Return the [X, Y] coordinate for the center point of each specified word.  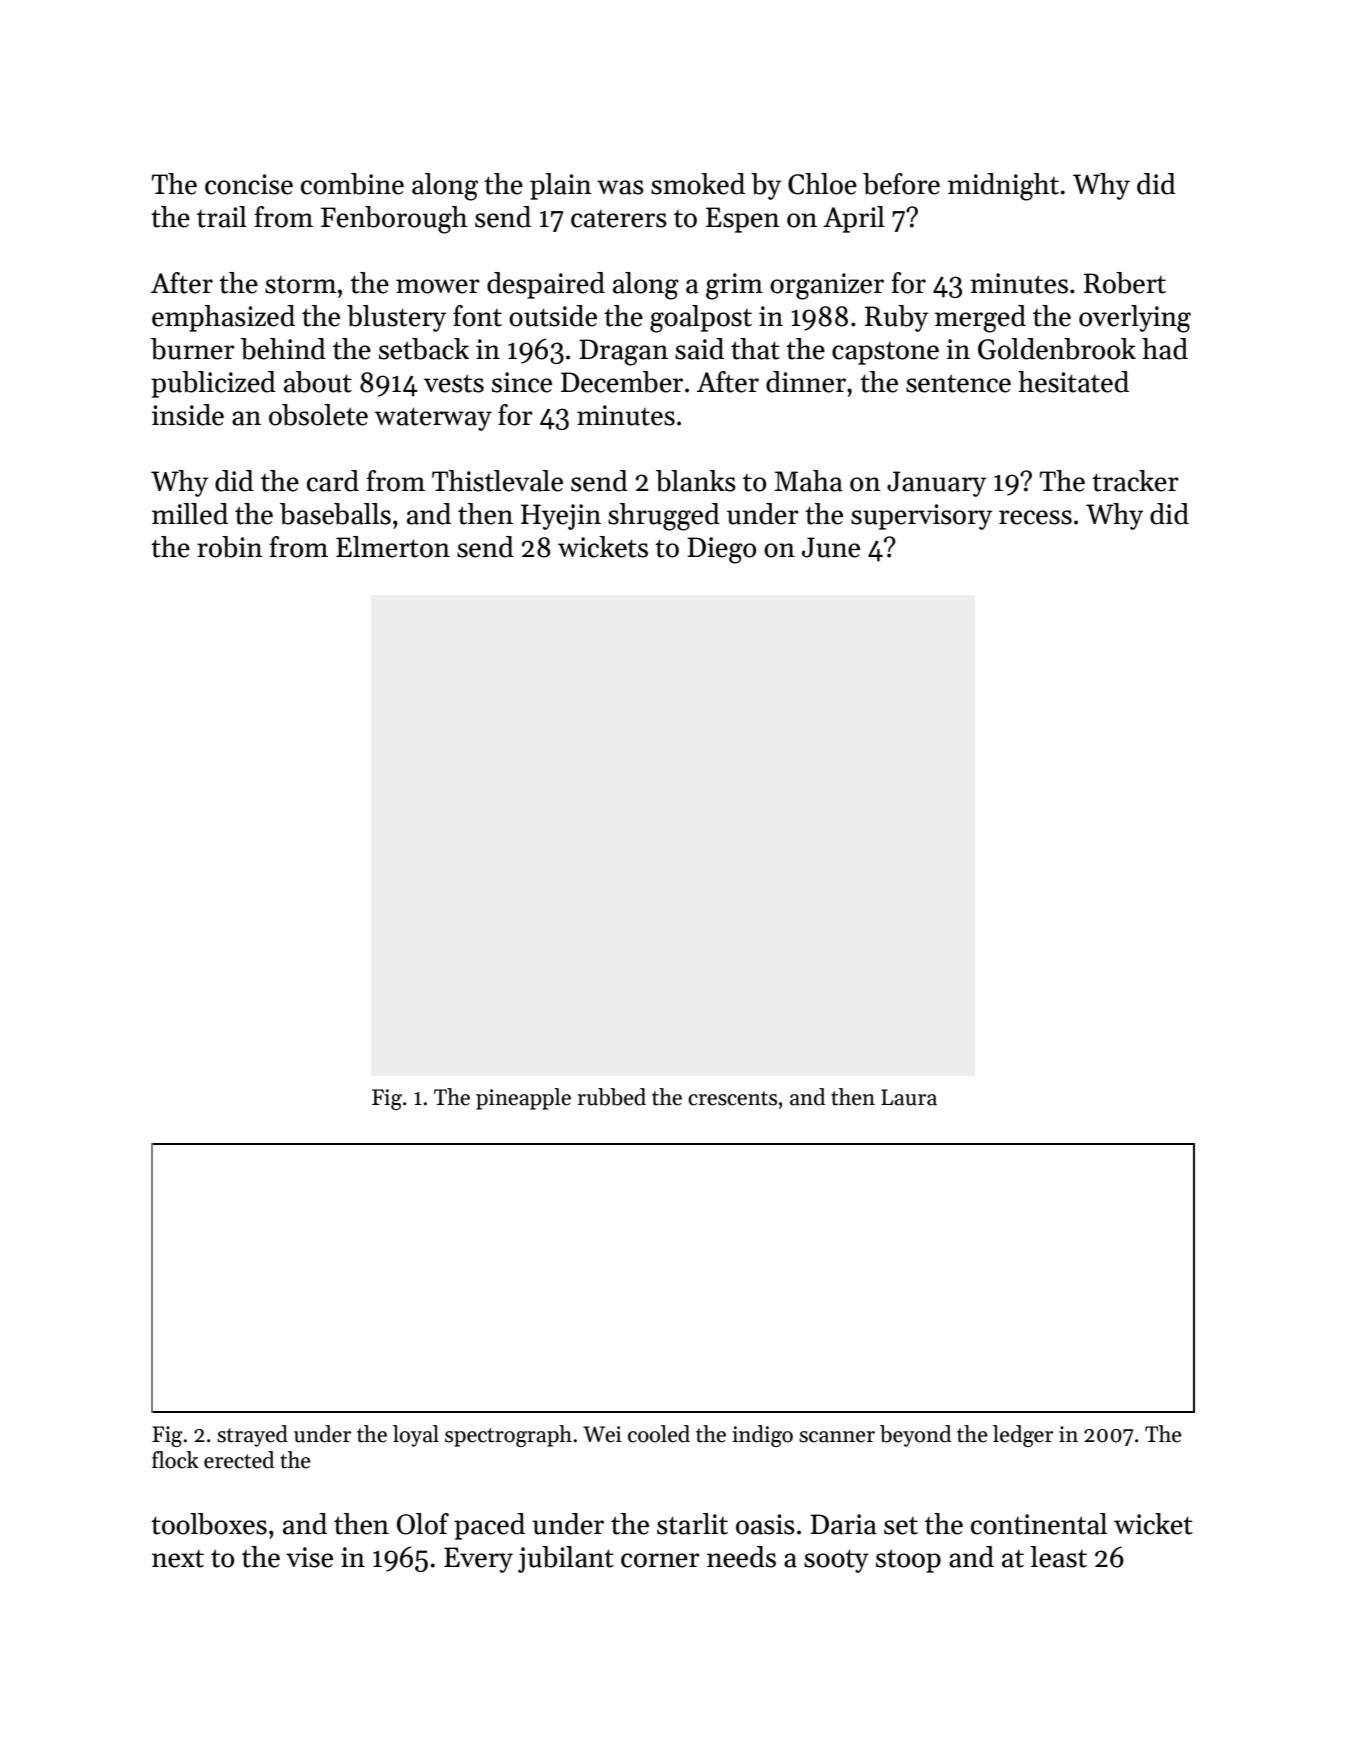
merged [980, 319]
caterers [619, 219]
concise [249, 184]
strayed [252, 1436]
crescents [732, 1098]
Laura [909, 1097]
